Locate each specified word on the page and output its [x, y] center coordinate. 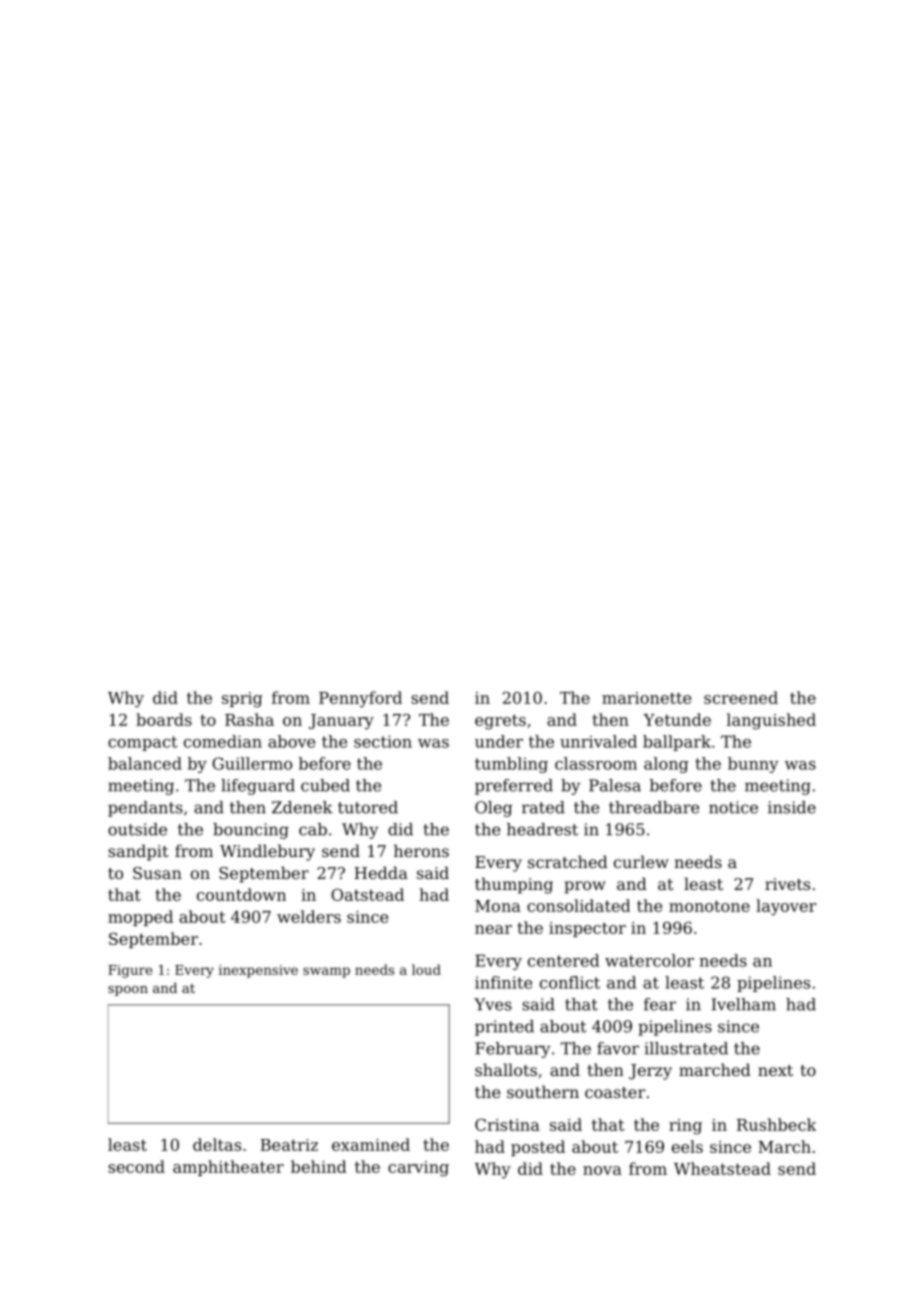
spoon [128, 991]
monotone [709, 906]
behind [319, 1166]
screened [741, 697]
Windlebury [267, 852]
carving [418, 1169]
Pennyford [360, 699]
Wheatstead [722, 1168]
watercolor [649, 960]
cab [313, 829]
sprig [242, 700]
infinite [503, 982]
